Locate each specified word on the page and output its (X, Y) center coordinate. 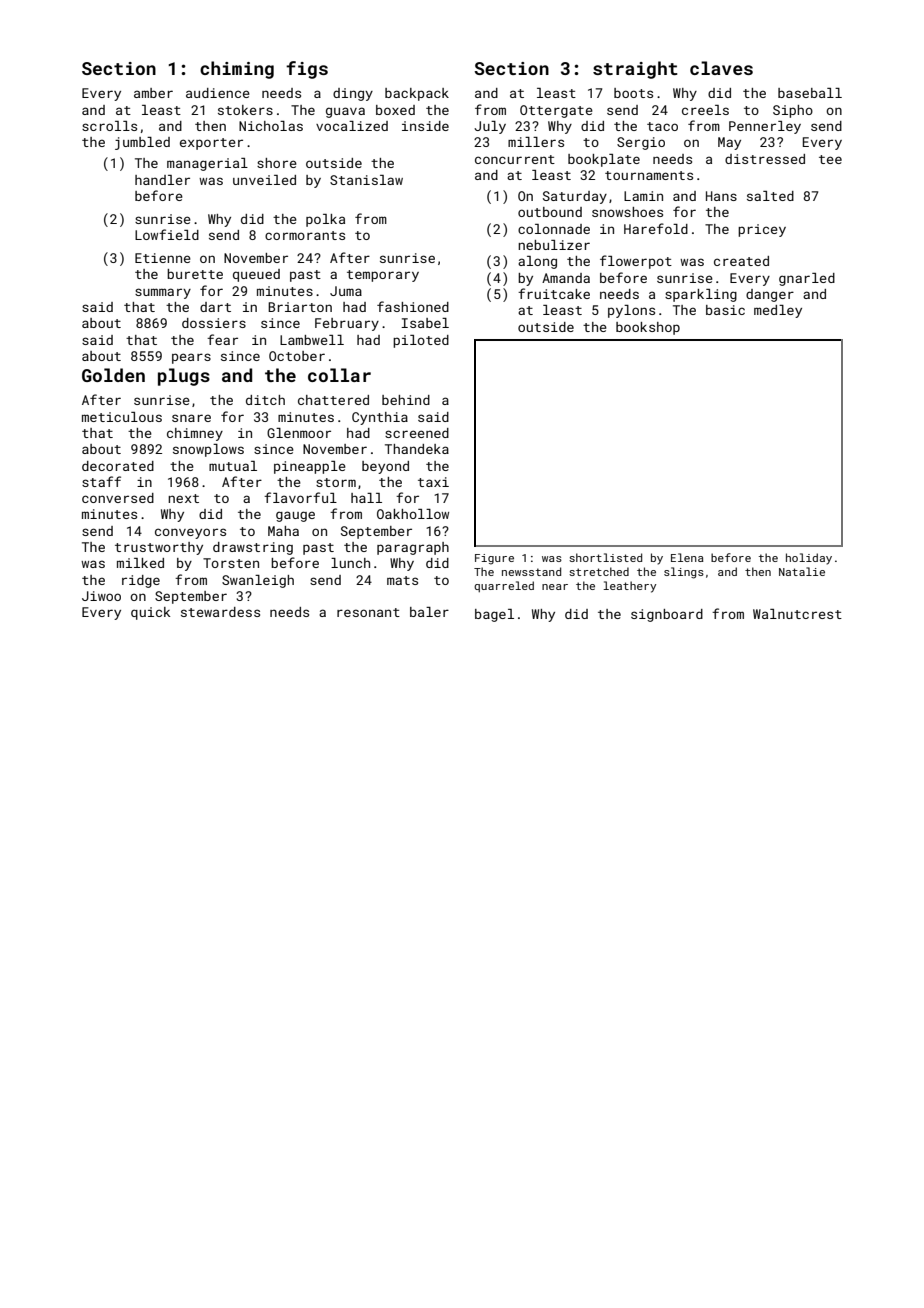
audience (218, 93)
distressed (765, 159)
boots (633, 93)
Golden (113, 375)
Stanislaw (366, 180)
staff (101, 481)
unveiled (264, 180)
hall (366, 498)
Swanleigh (258, 581)
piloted (421, 341)
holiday (809, 559)
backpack (417, 94)
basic (725, 310)
